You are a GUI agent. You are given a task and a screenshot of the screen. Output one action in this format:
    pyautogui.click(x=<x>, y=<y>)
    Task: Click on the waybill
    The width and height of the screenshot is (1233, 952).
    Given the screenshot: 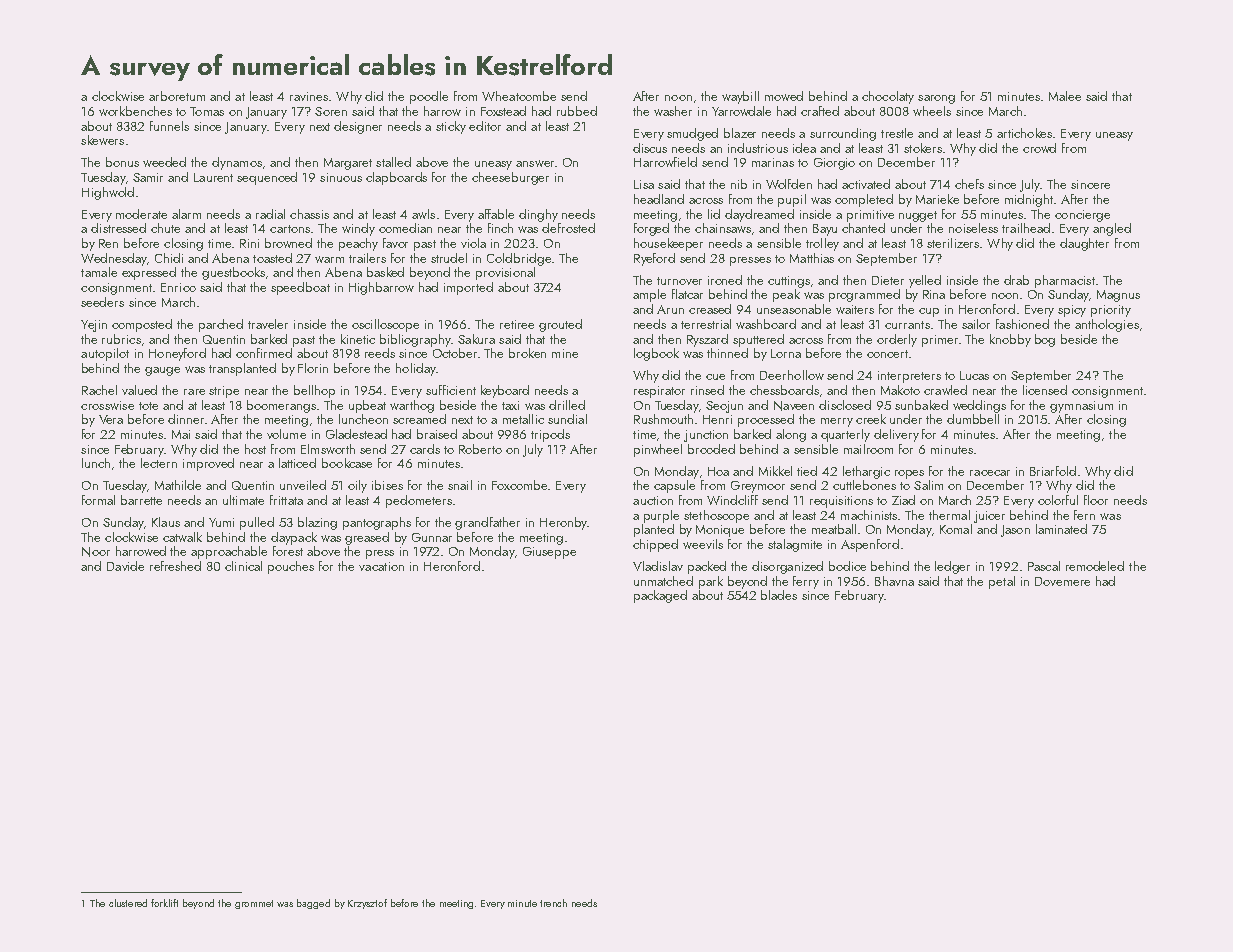 What is the action you would take?
    pyautogui.click(x=740, y=97)
